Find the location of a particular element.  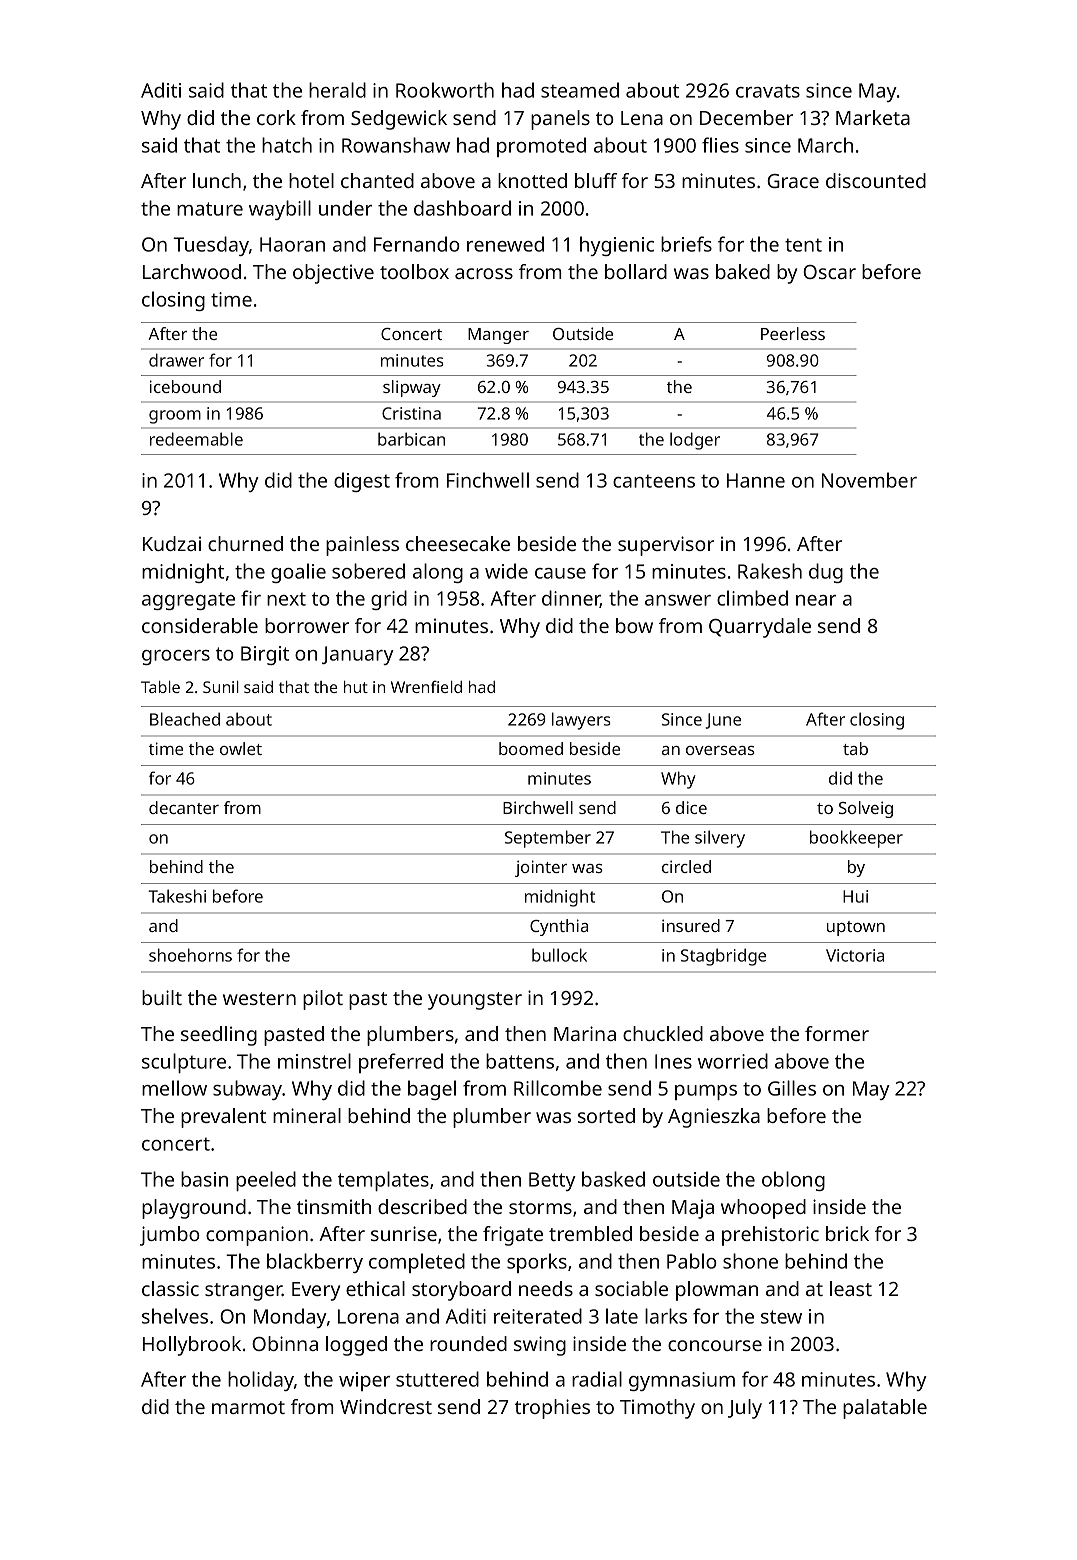

trophies is located at coordinates (552, 1409).
